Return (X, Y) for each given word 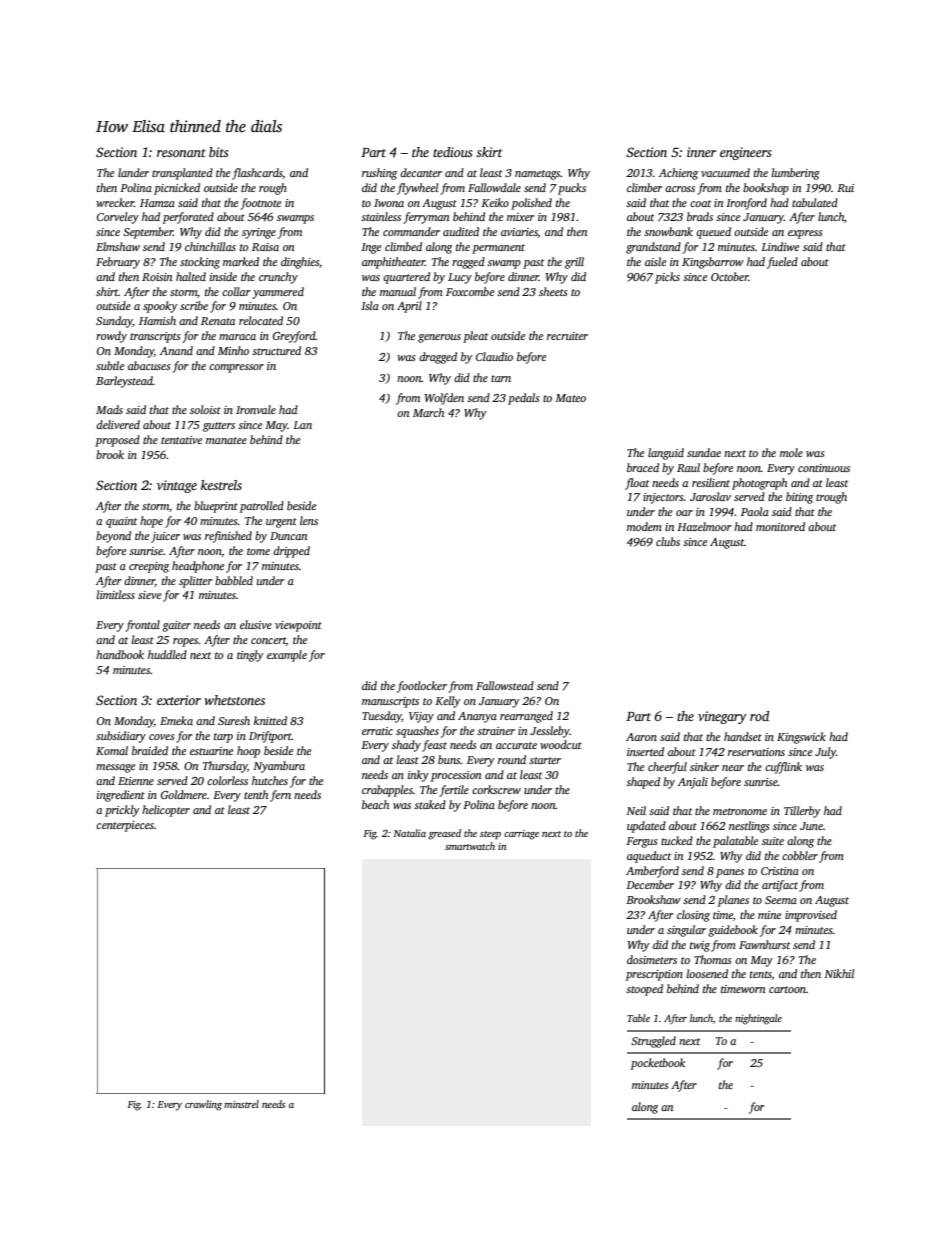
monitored (780, 526)
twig (700, 946)
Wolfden (444, 399)
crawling (203, 1105)
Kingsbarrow (712, 263)
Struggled (653, 1042)
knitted (270, 720)
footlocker (422, 687)
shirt (107, 291)
